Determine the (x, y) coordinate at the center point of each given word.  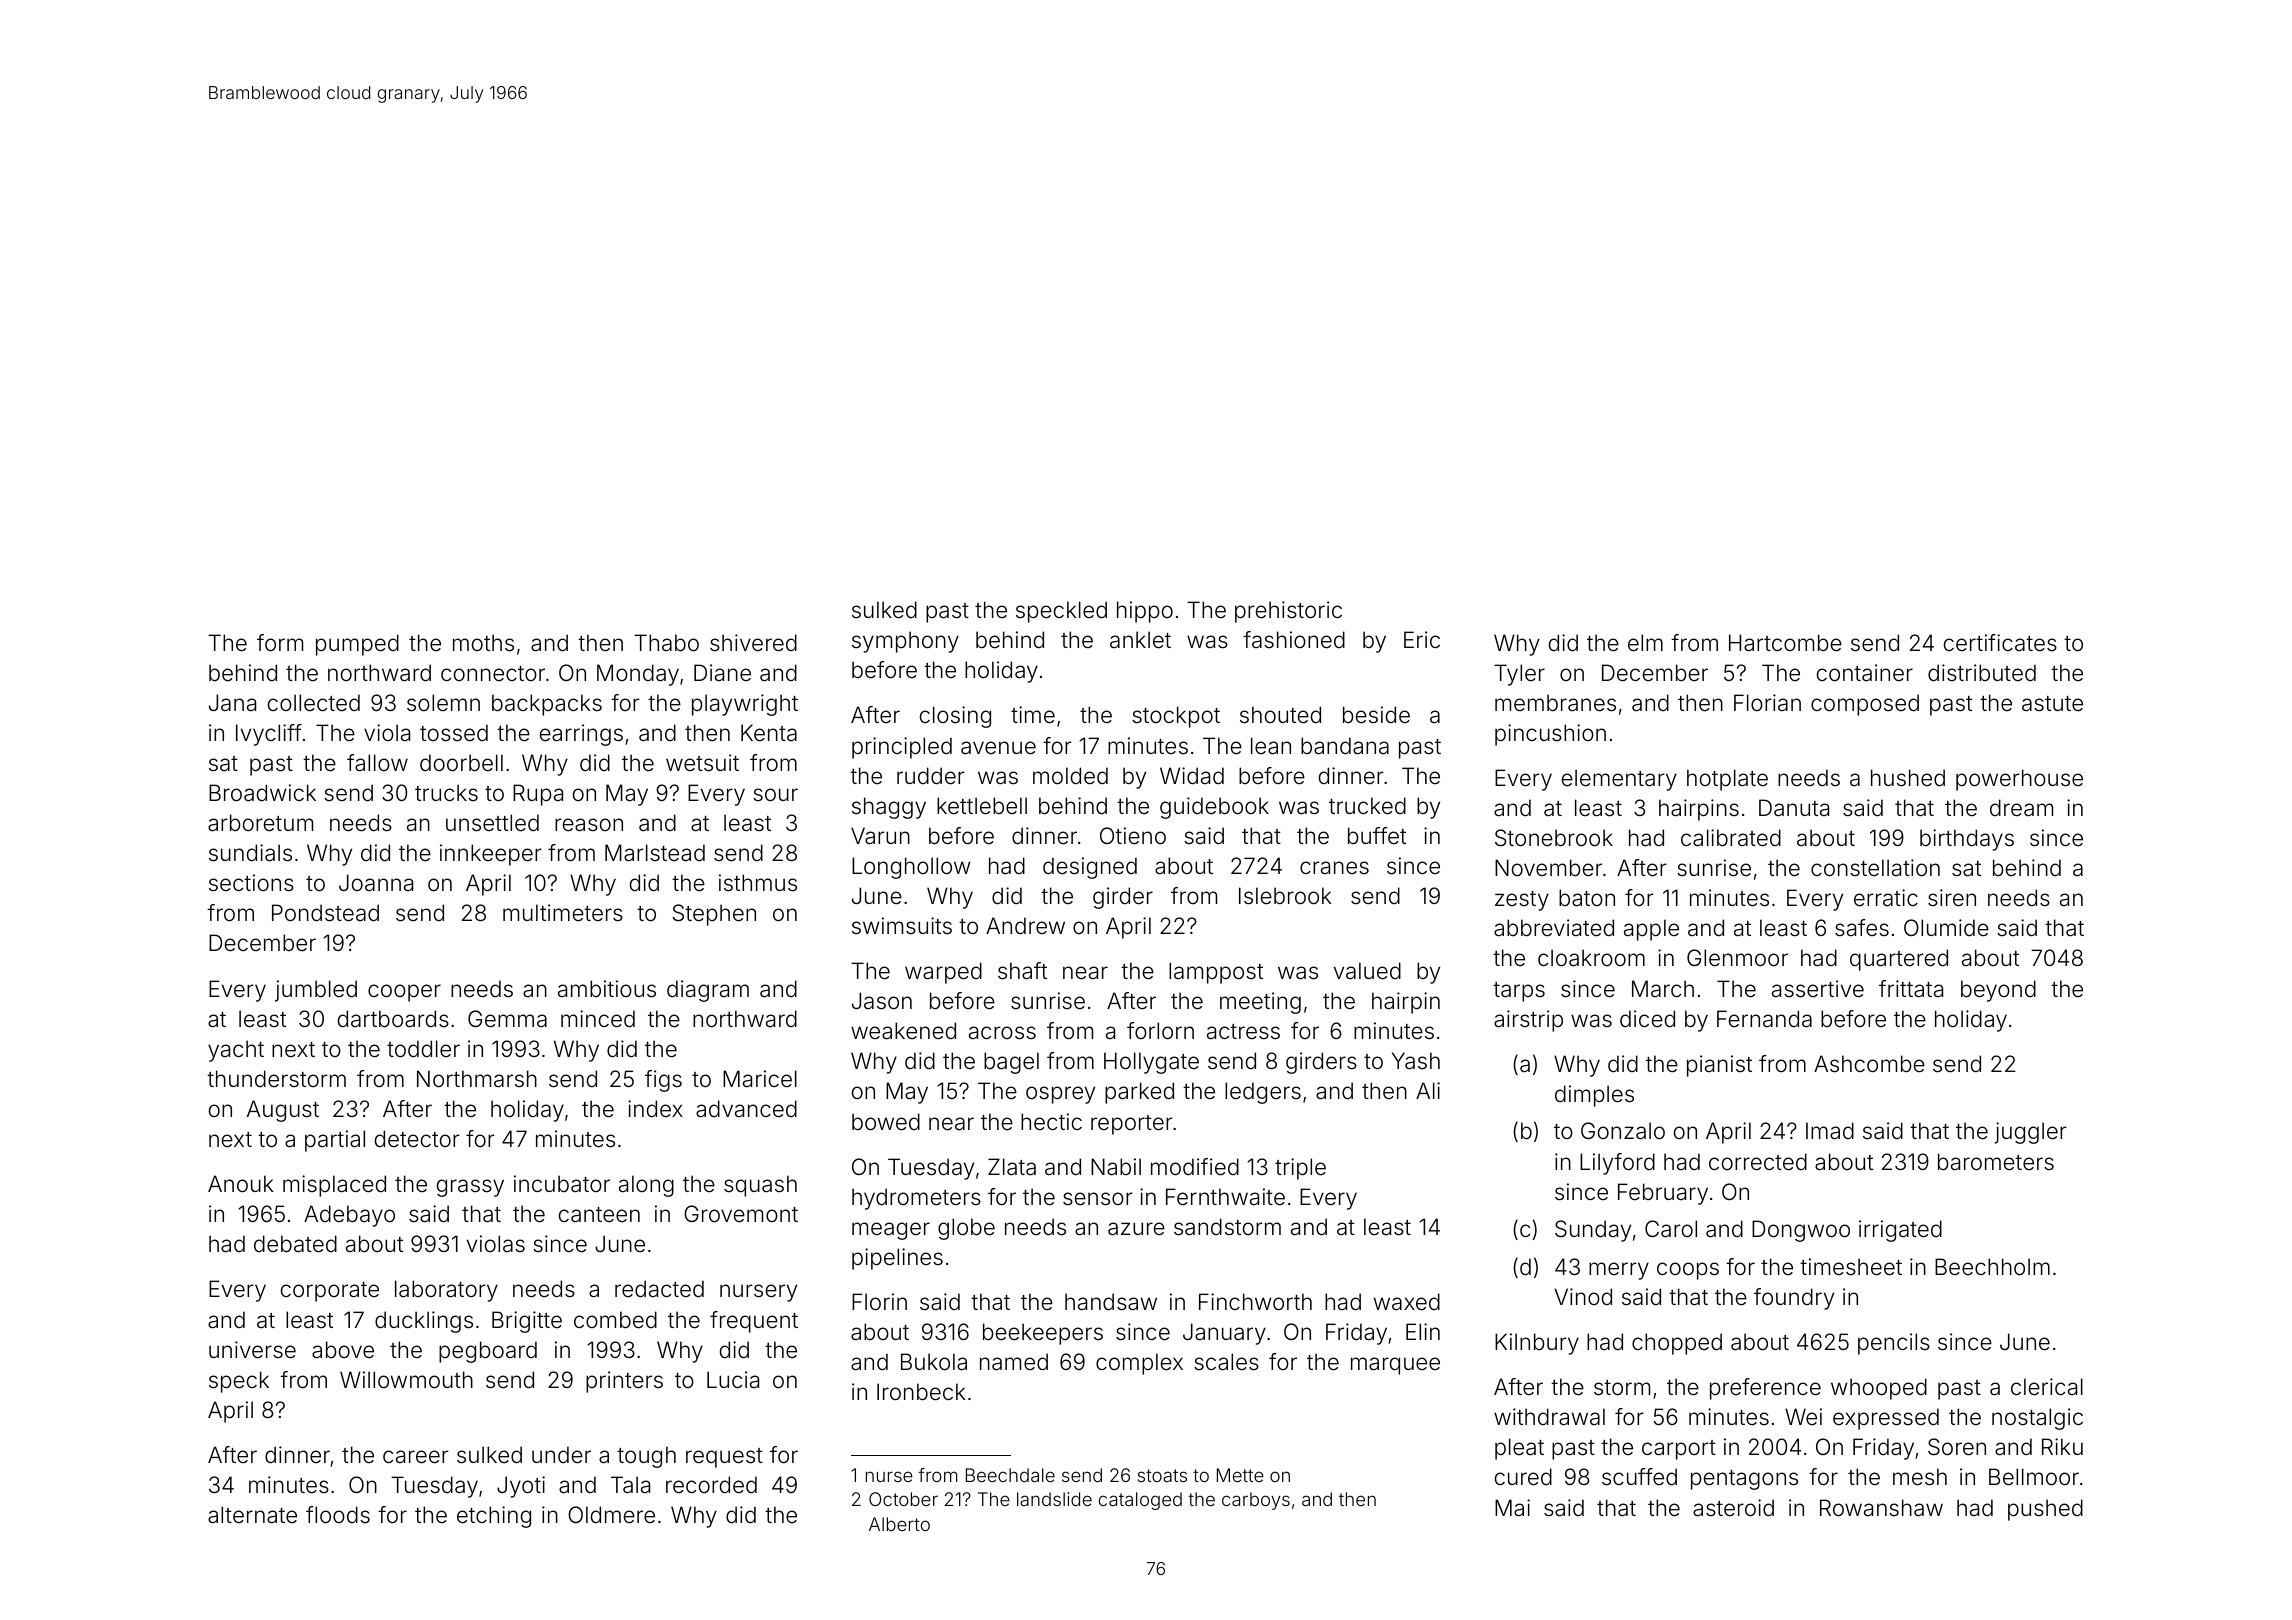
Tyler (1519, 675)
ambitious (607, 989)
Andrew (1025, 926)
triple (1300, 1169)
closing (955, 717)
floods (338, 1515)
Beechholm (1992, 1267)
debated (295, 1244)
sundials (250, 853)
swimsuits (902, 926)
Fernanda (1764, 1019)
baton (1587, 898)
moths (483, 643)
